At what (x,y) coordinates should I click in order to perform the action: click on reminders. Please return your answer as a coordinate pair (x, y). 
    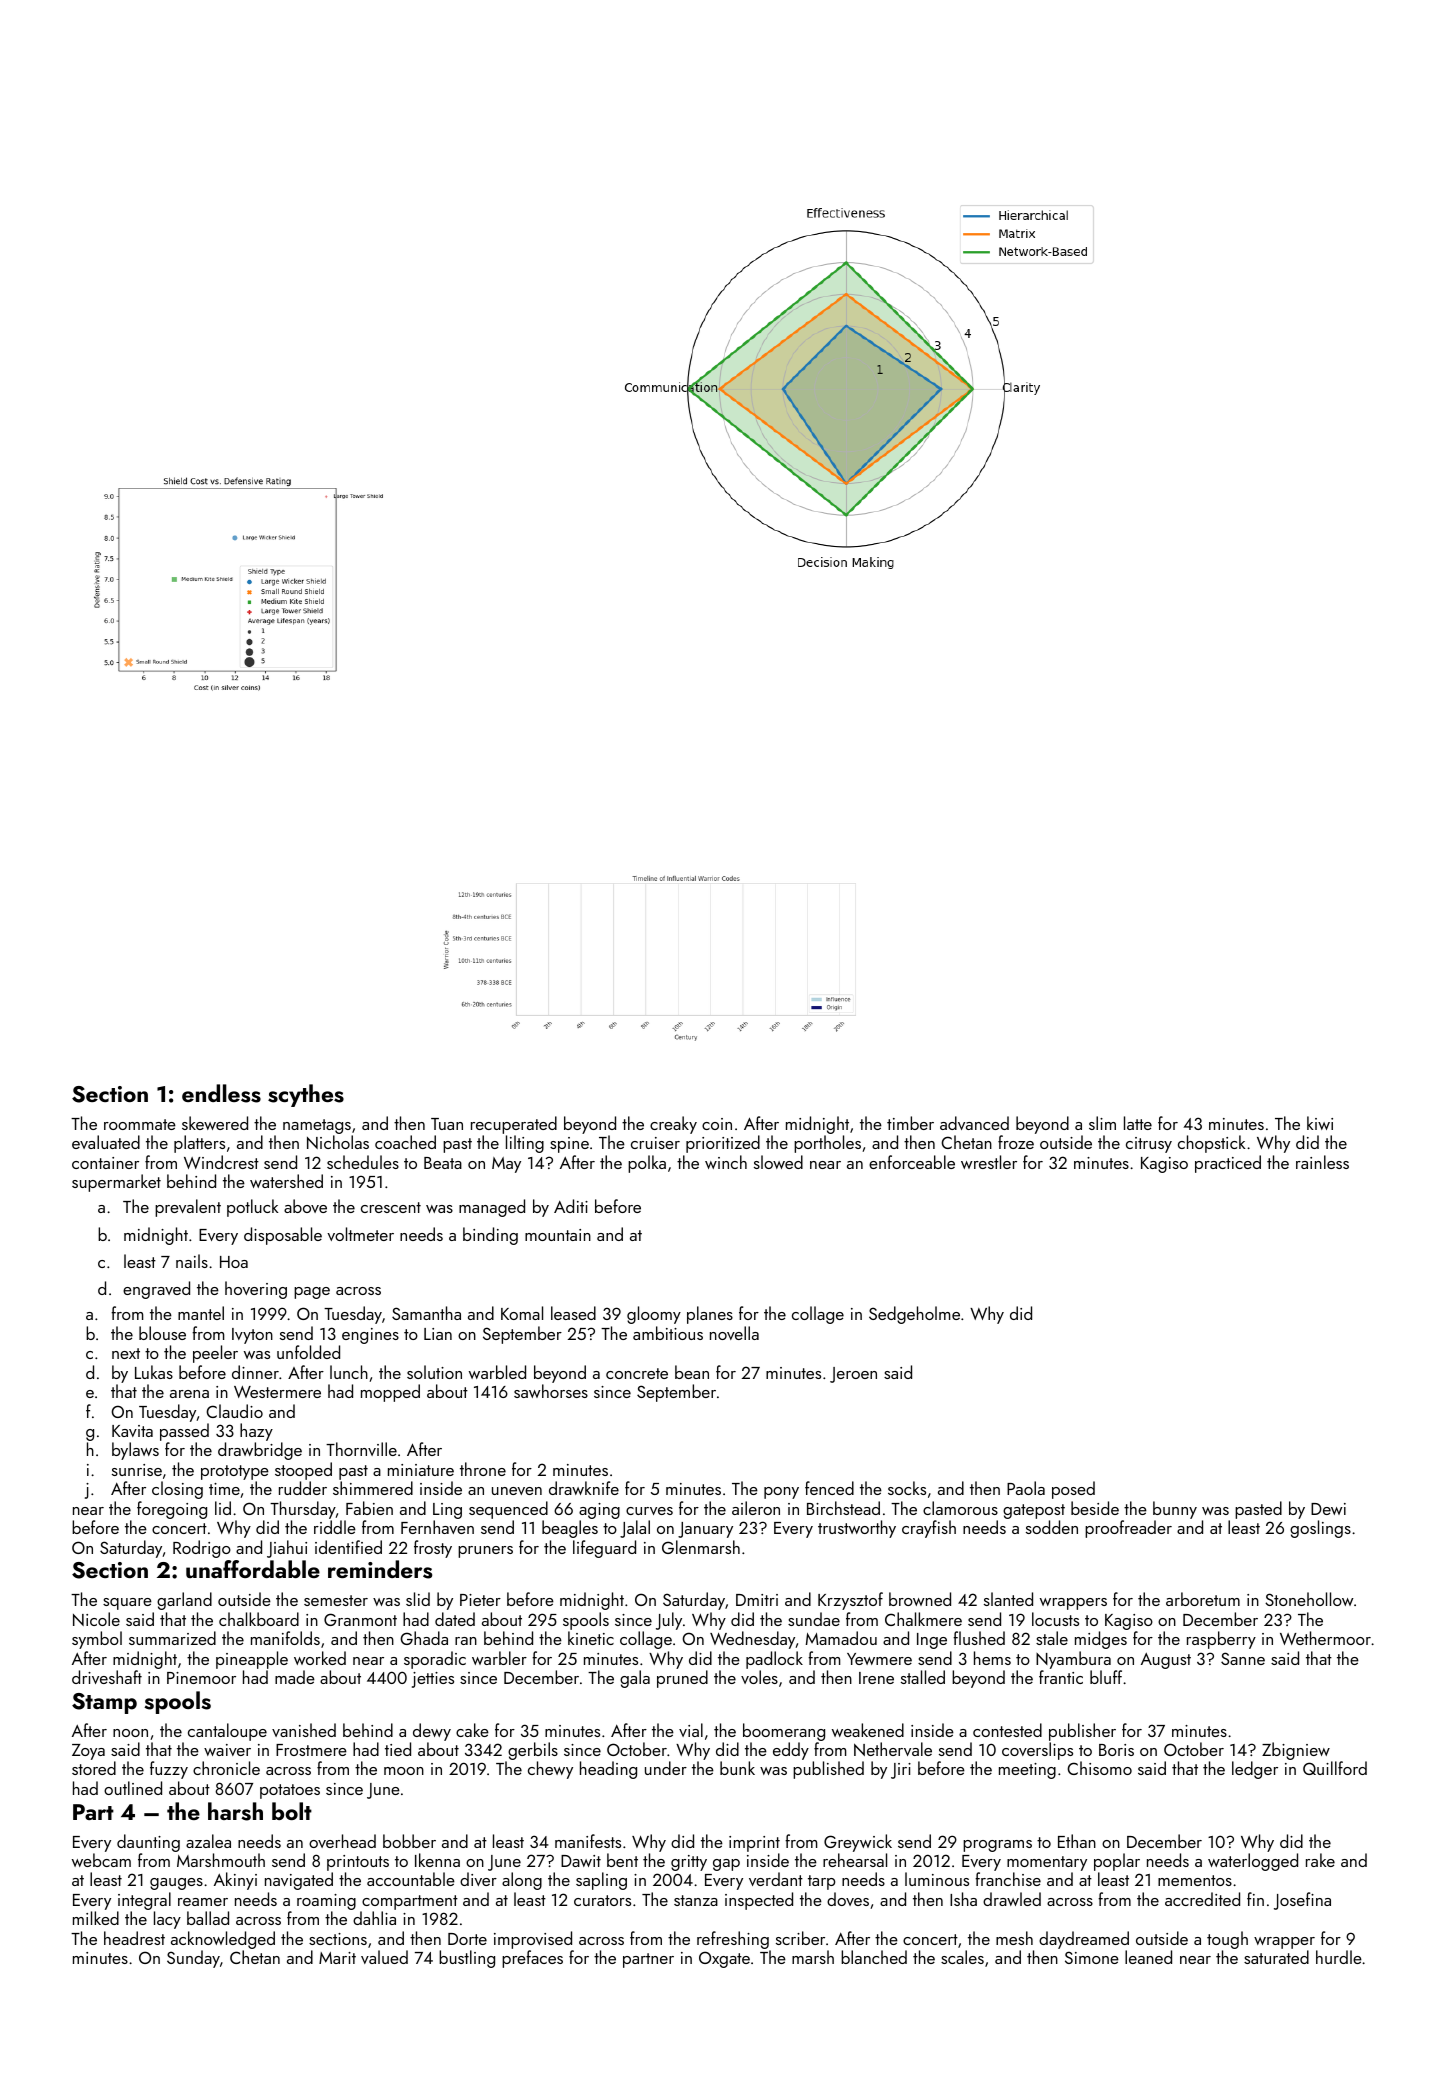
    Looking at the image, I should click on (380, 1569).
